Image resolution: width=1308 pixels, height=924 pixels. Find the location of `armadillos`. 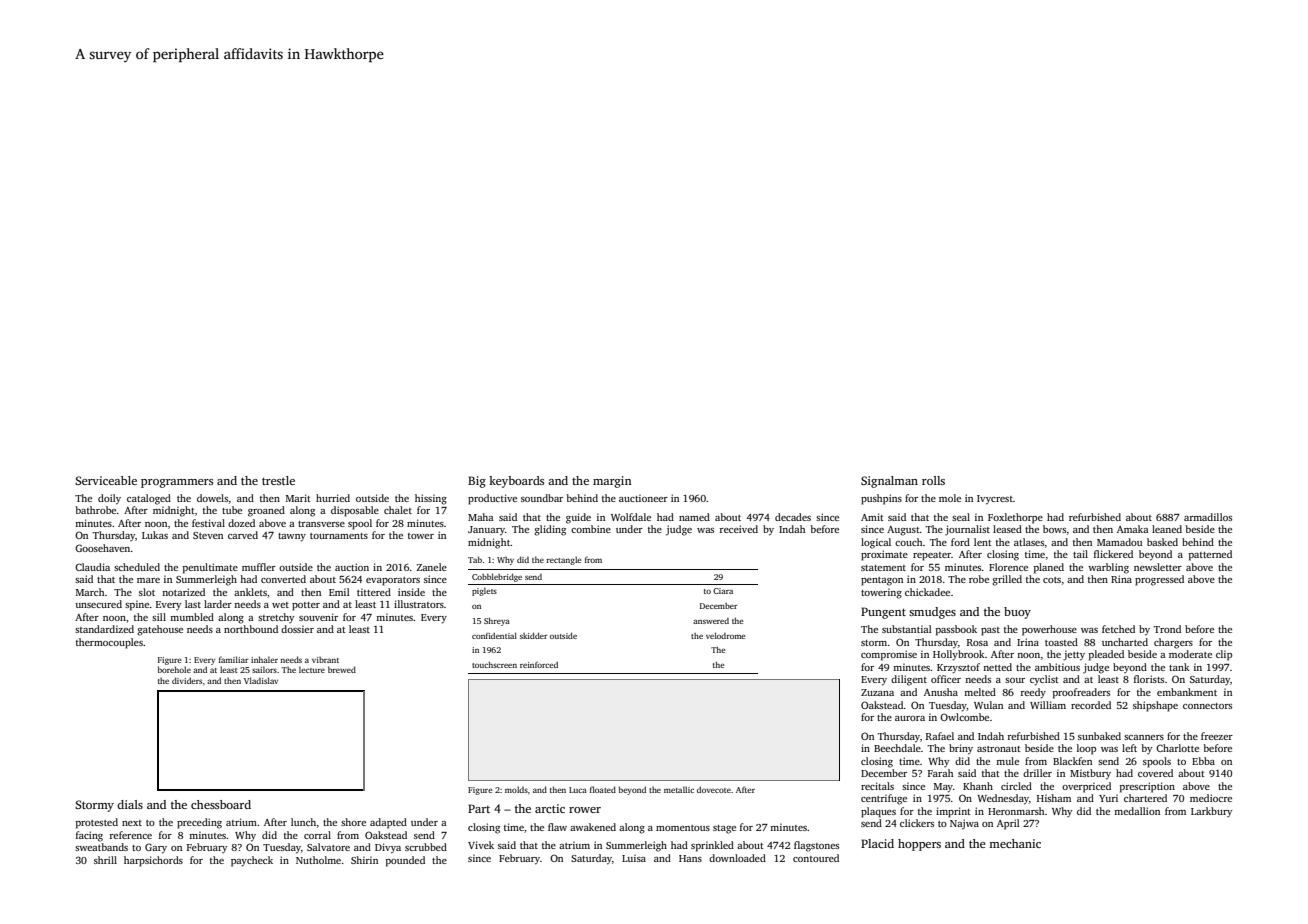

armadillos is located at coordinates (1208, 517).
